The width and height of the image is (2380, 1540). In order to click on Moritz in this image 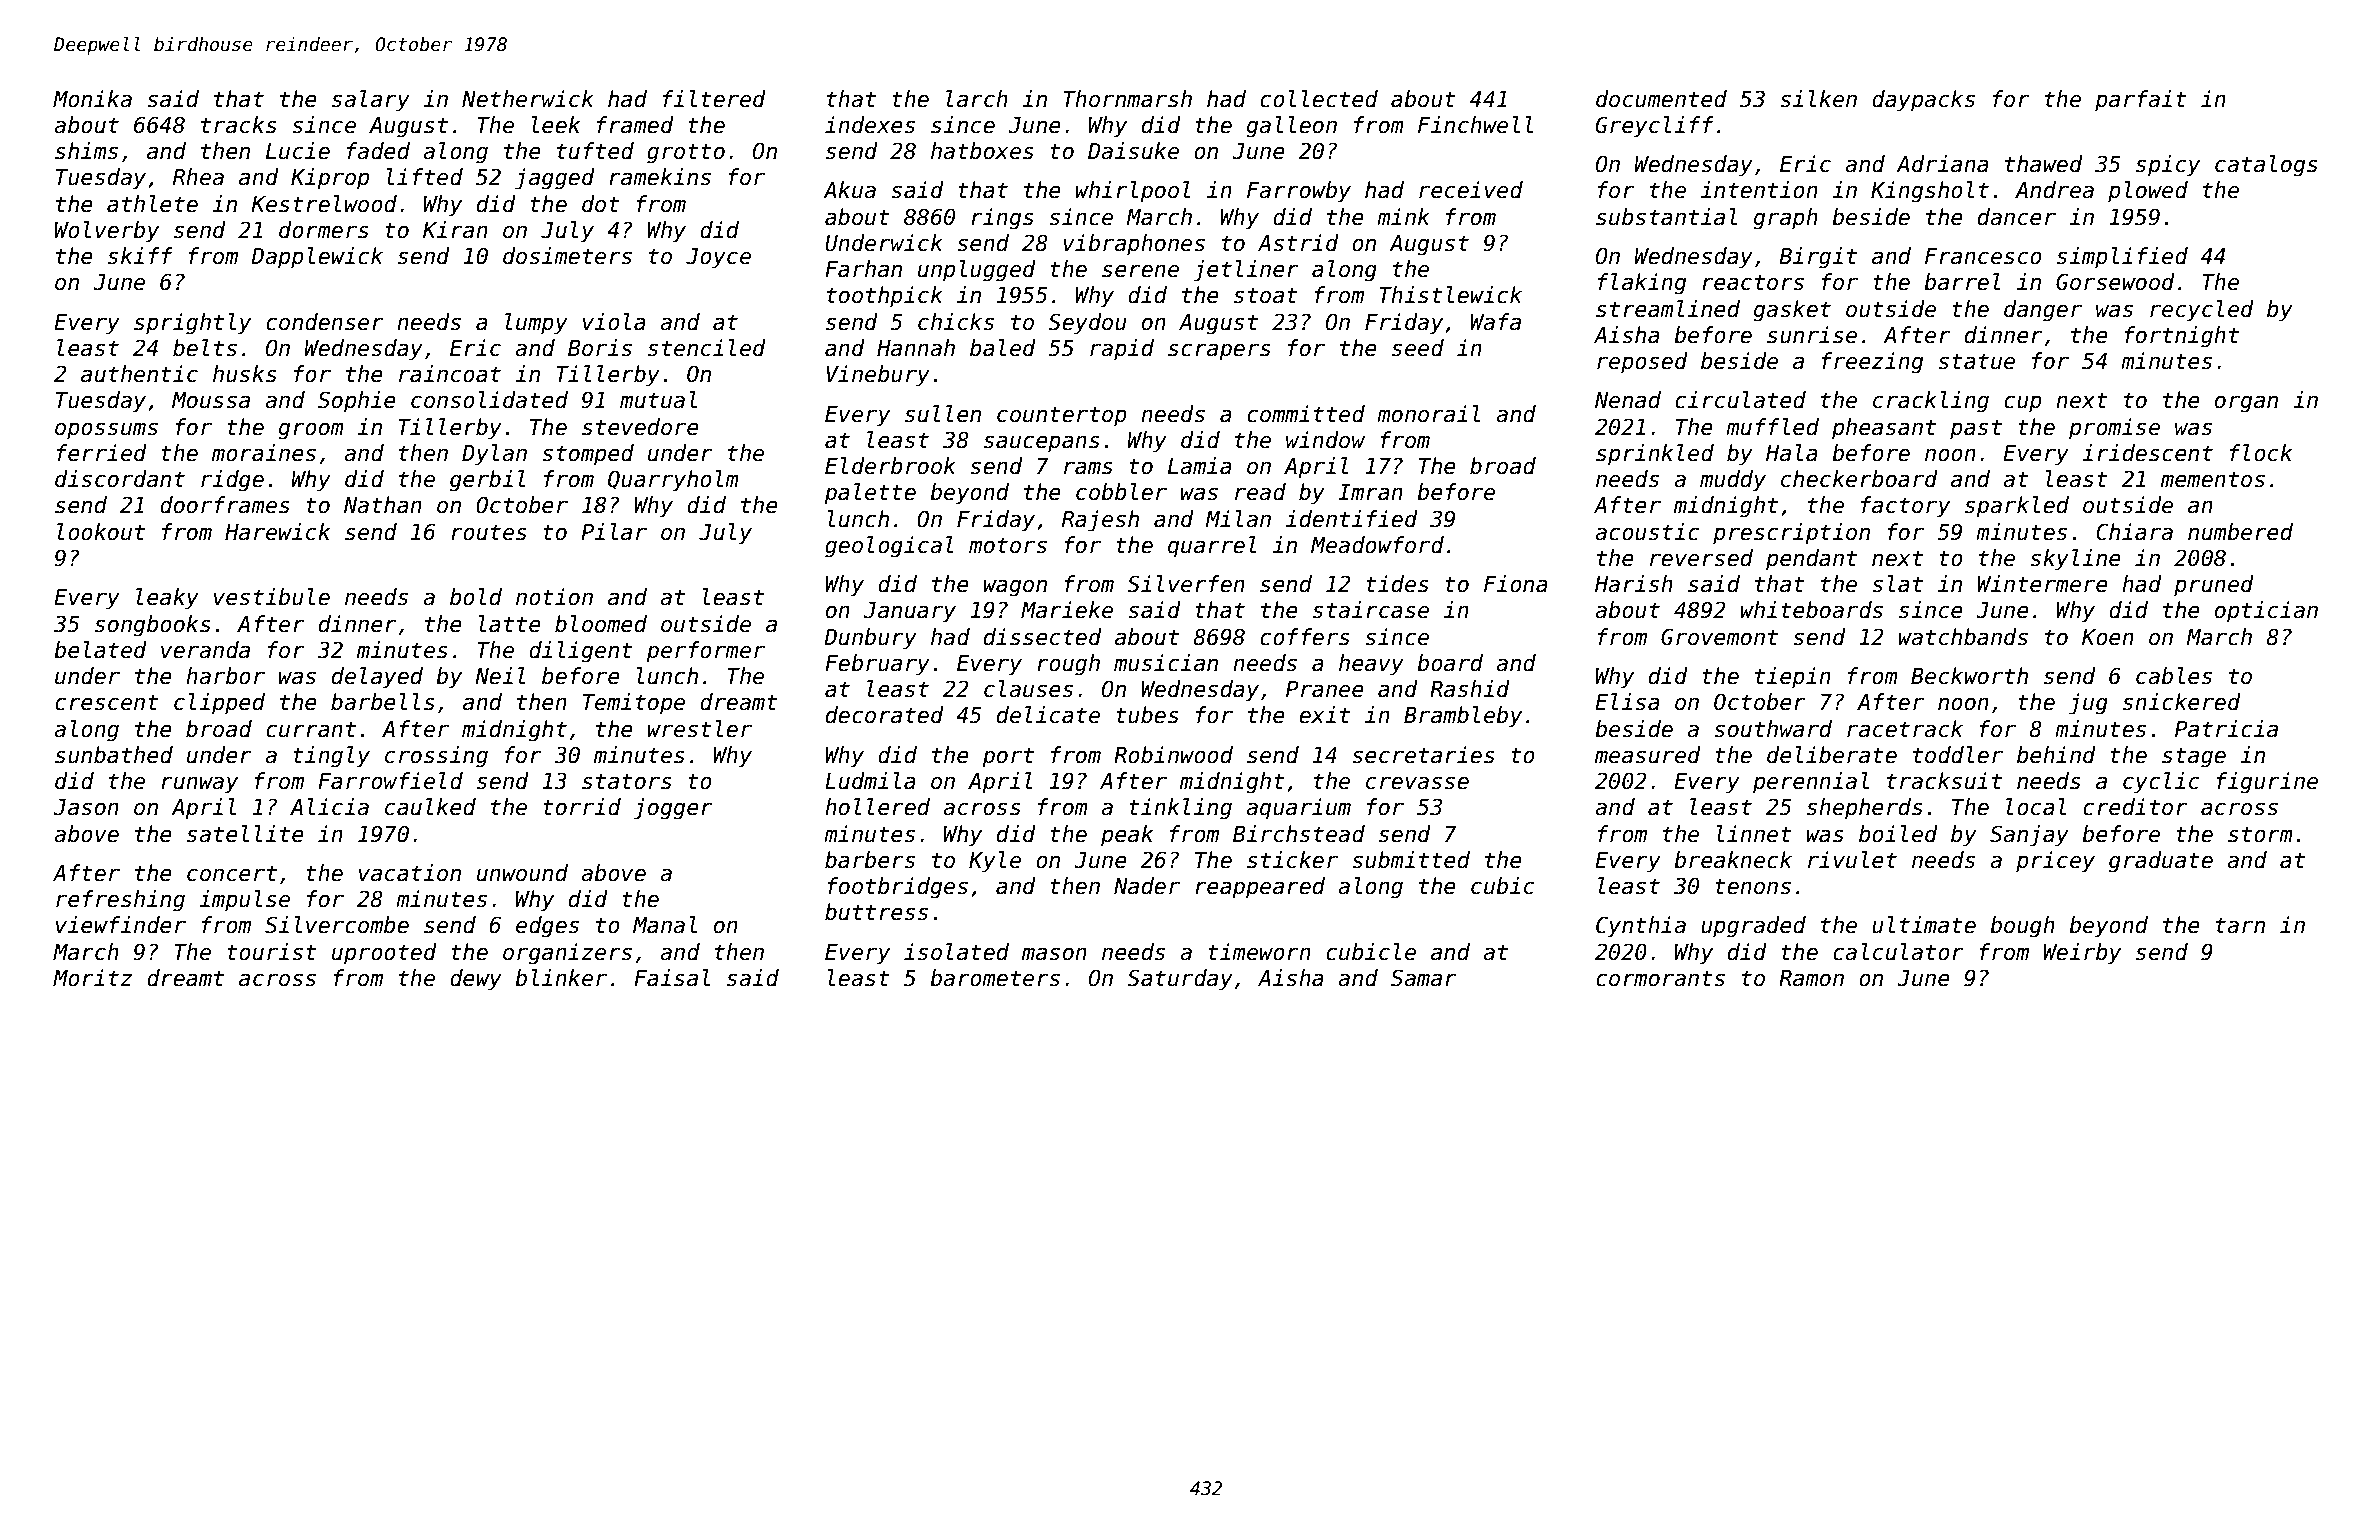, I will do `click(92, 978)`.
